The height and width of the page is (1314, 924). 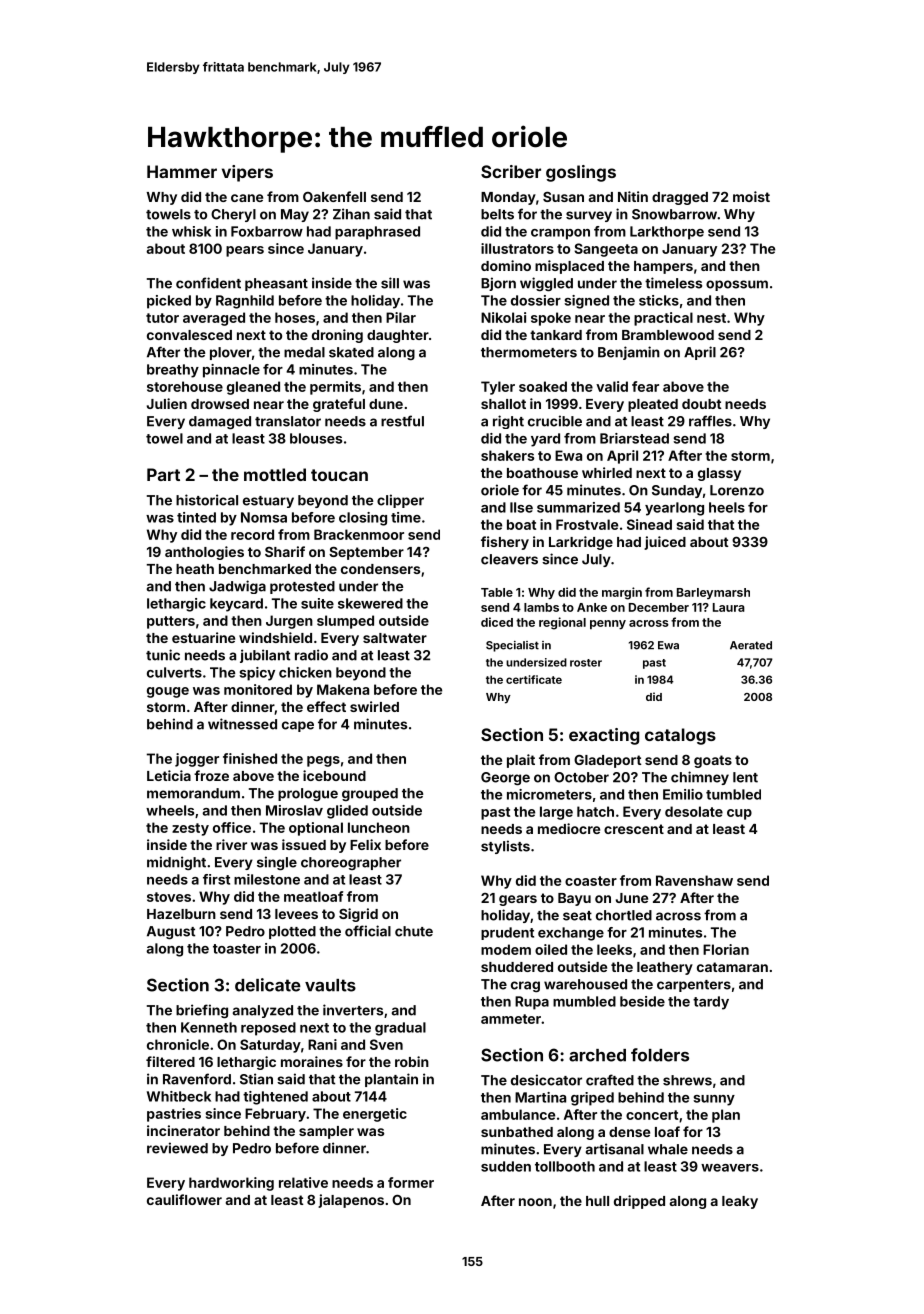 I want to click on ammeter, so click(x=511, y=1019).
